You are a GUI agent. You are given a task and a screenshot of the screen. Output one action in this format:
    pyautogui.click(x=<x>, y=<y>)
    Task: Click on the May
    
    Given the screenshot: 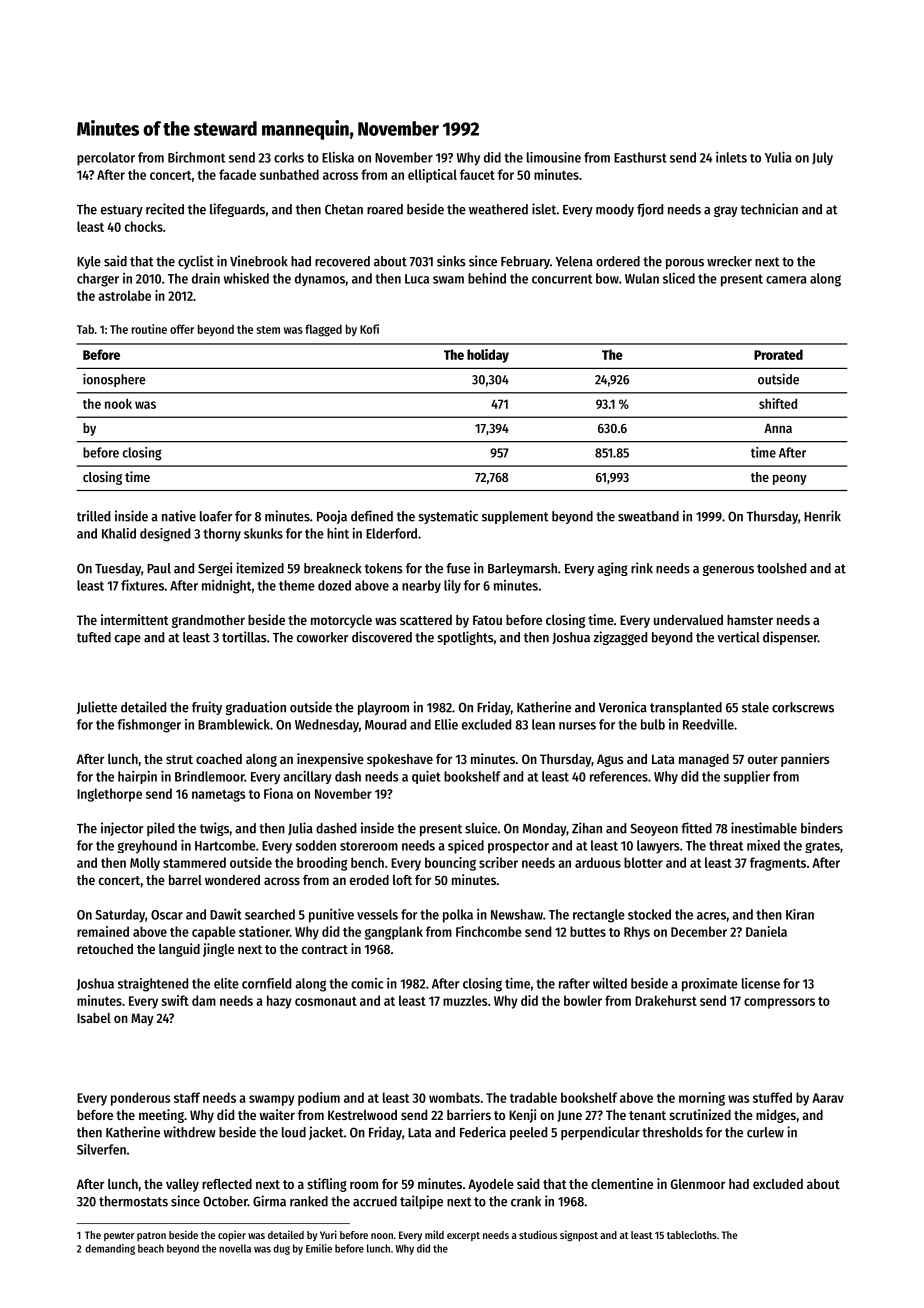 What is the action you would take?
    pyautogui.click(x=142, y=1019)
